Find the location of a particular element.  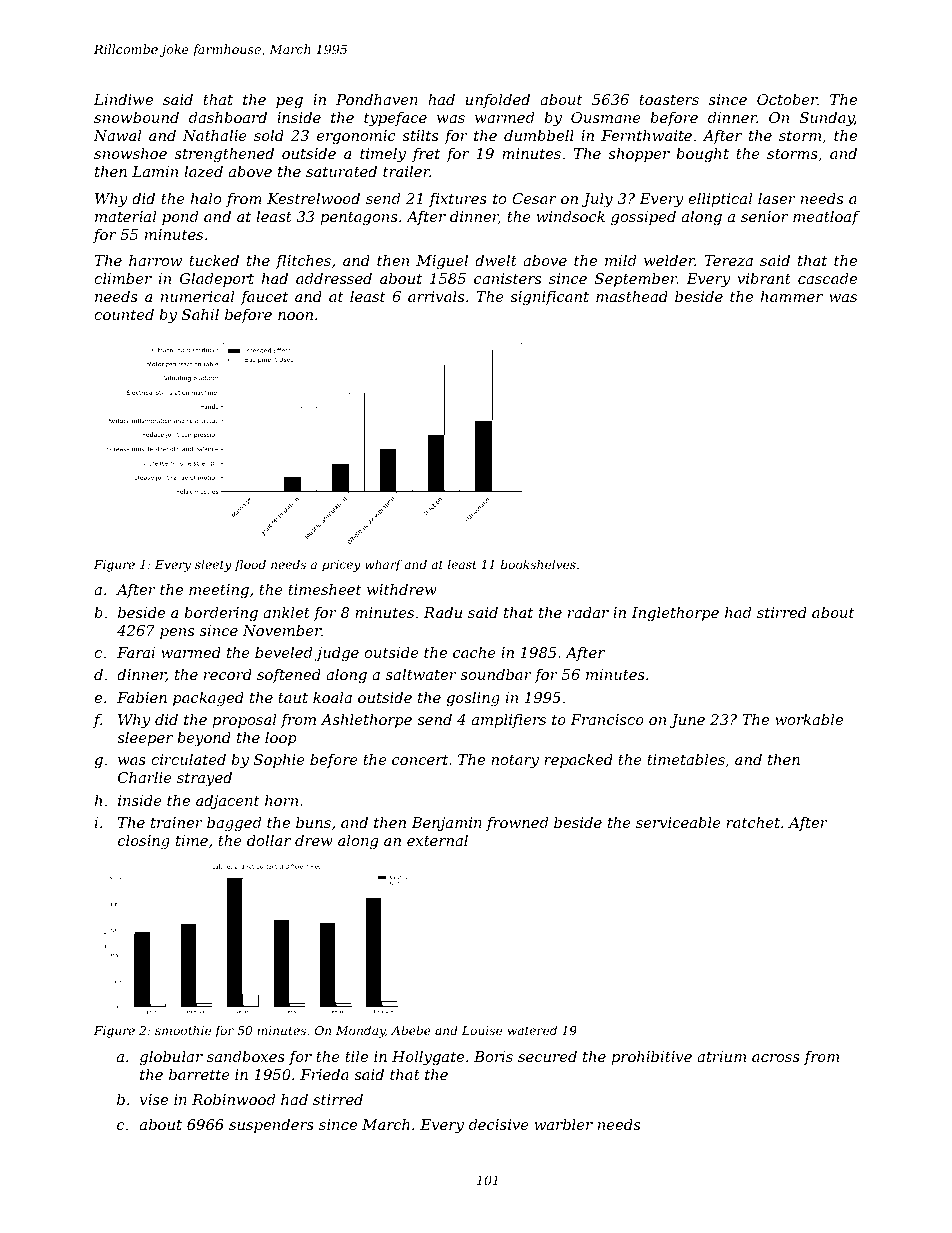

hammer is located at coordinates (792, 296).
